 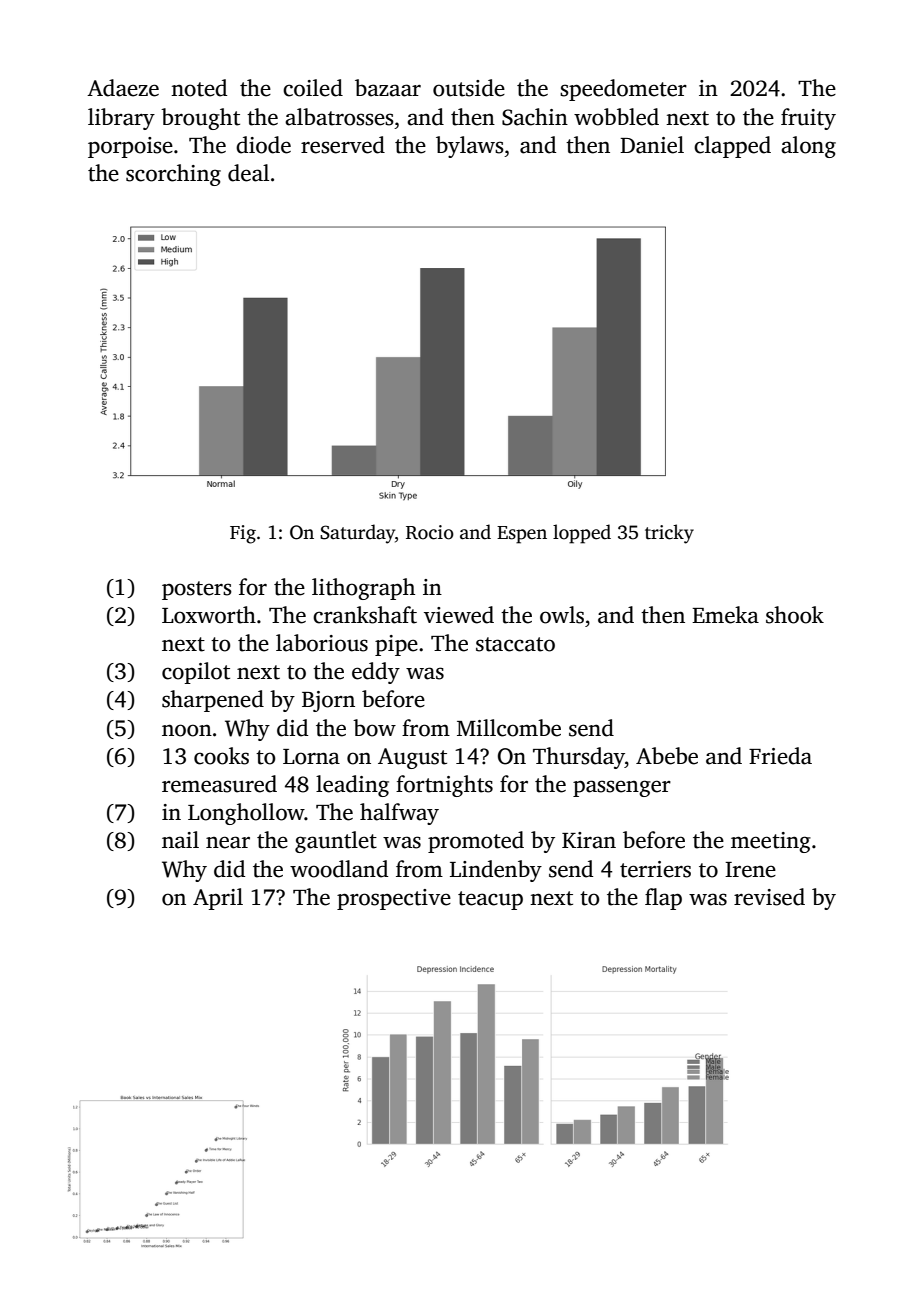 I want to click on reserved, so click(x=343, y=145).
